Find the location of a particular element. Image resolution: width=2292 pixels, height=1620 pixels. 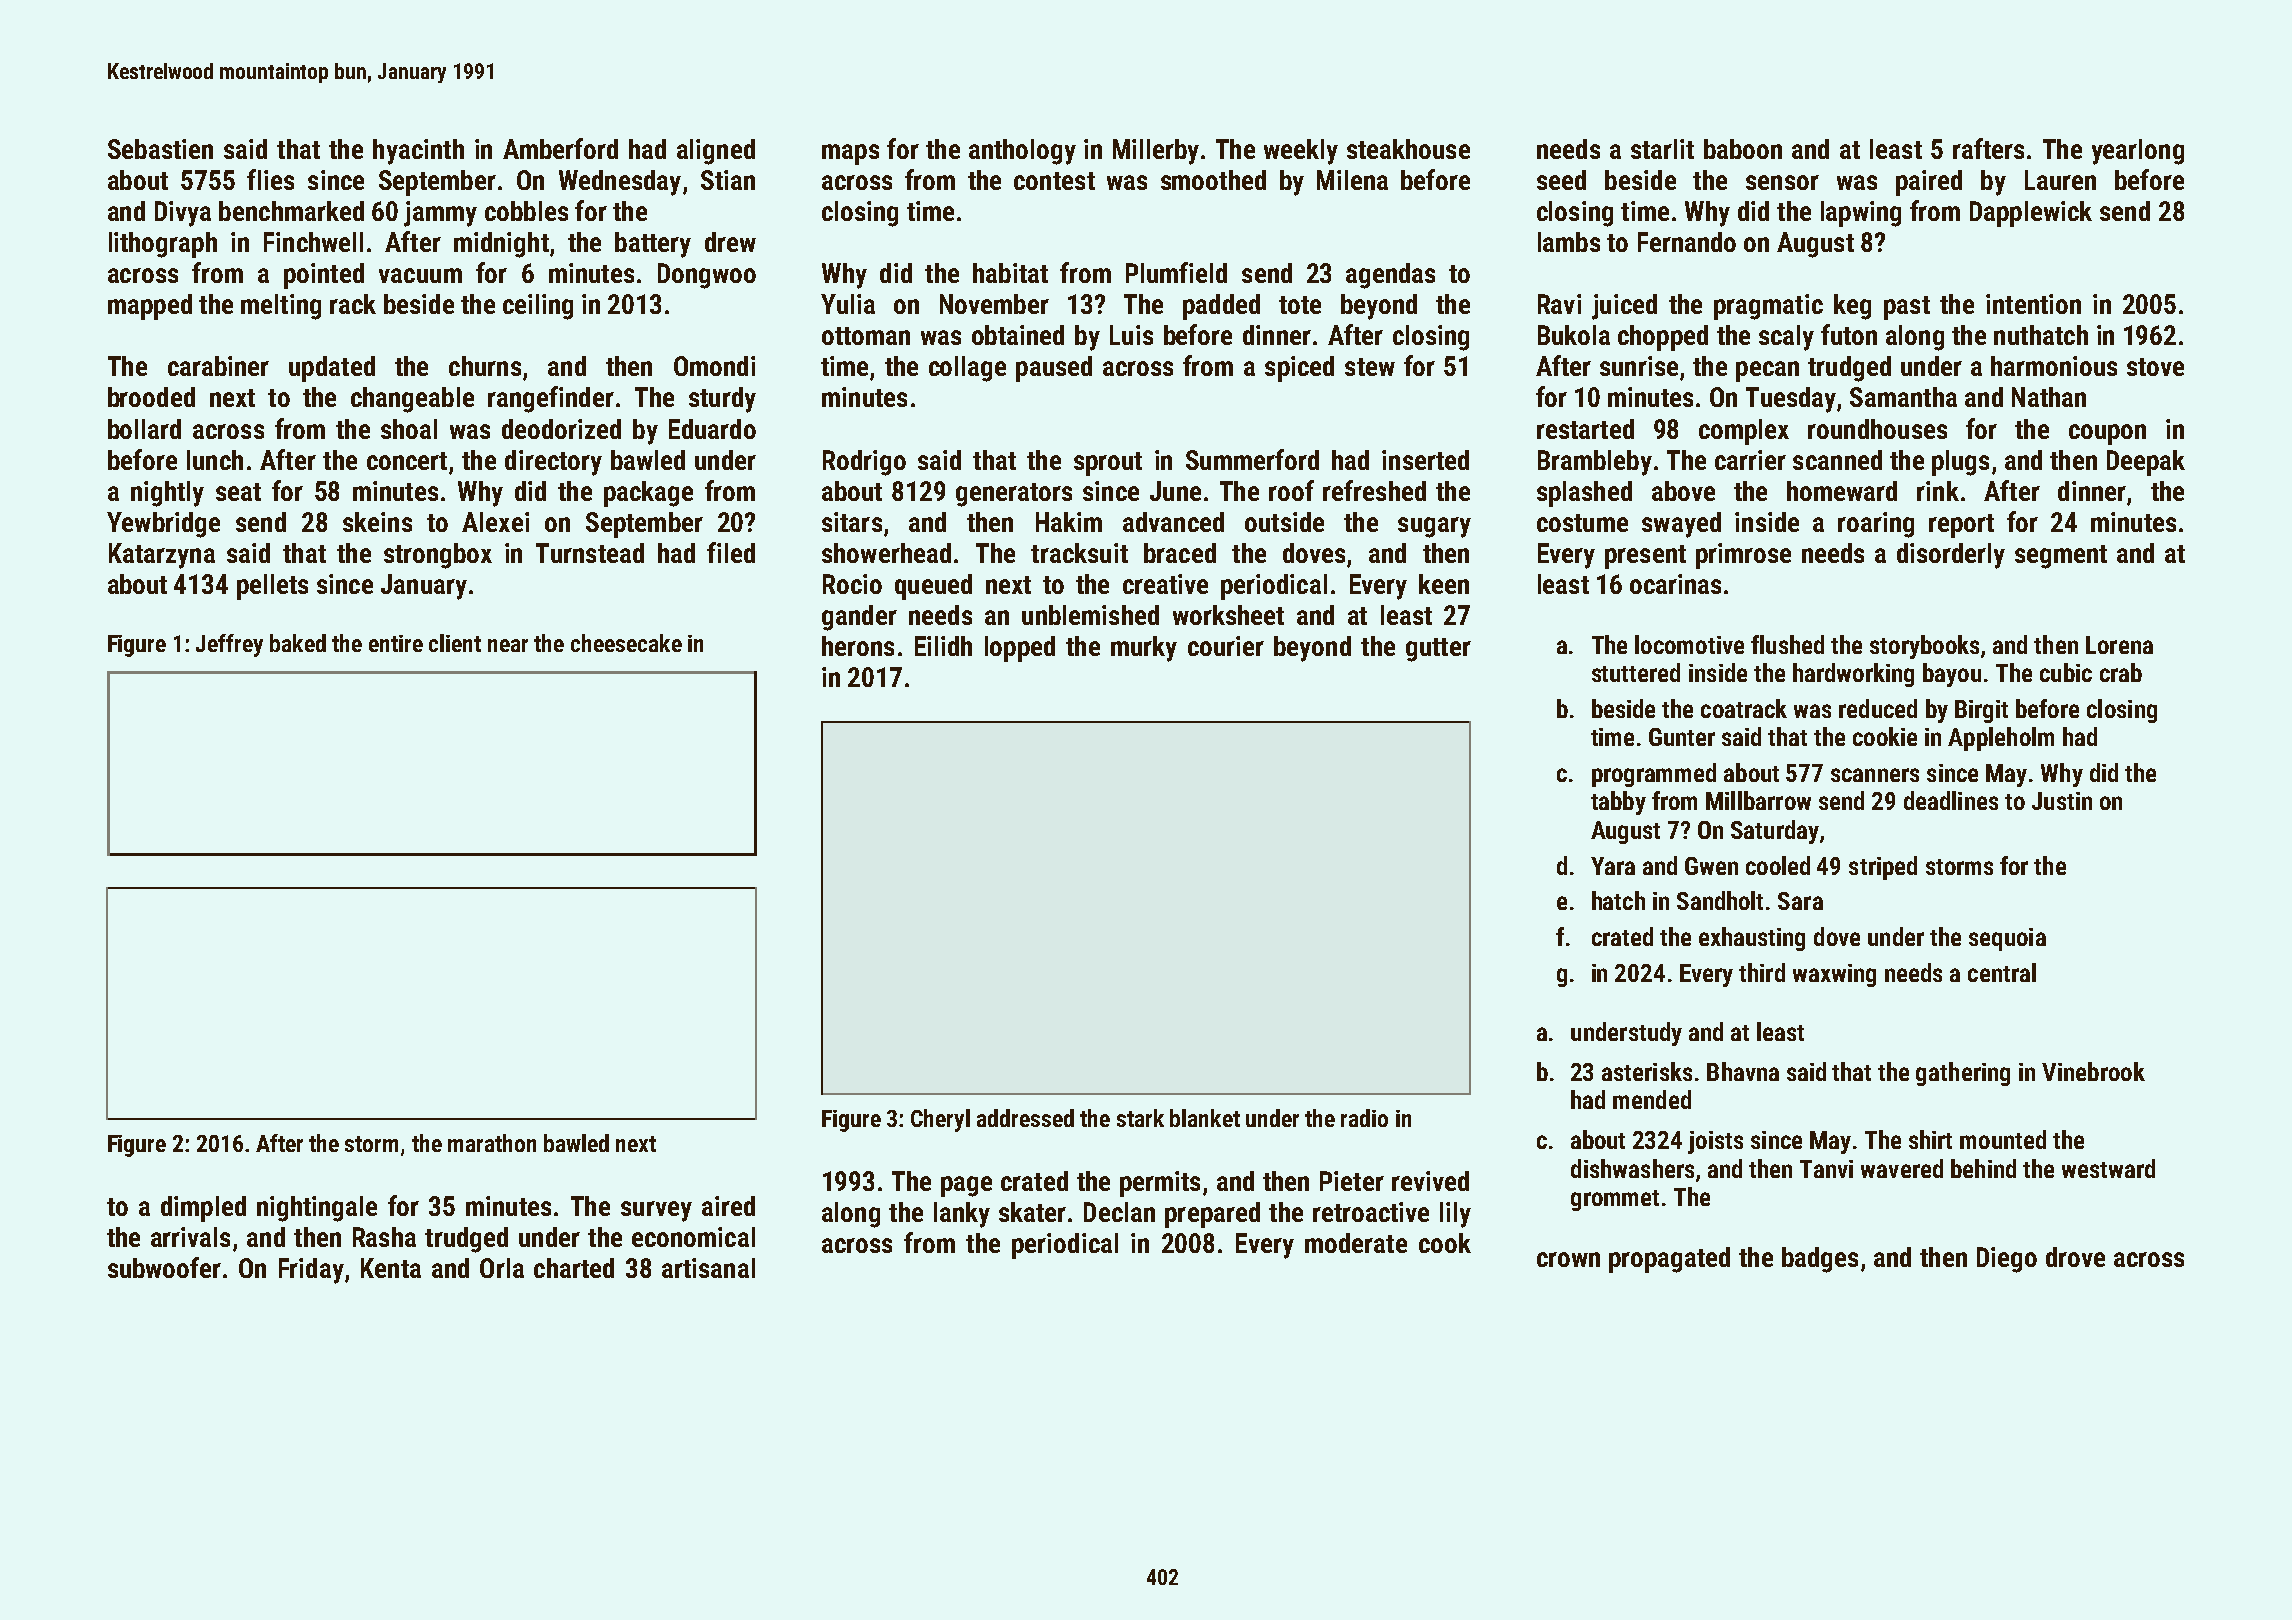

radio is located at coordinates (1364, 1118).
